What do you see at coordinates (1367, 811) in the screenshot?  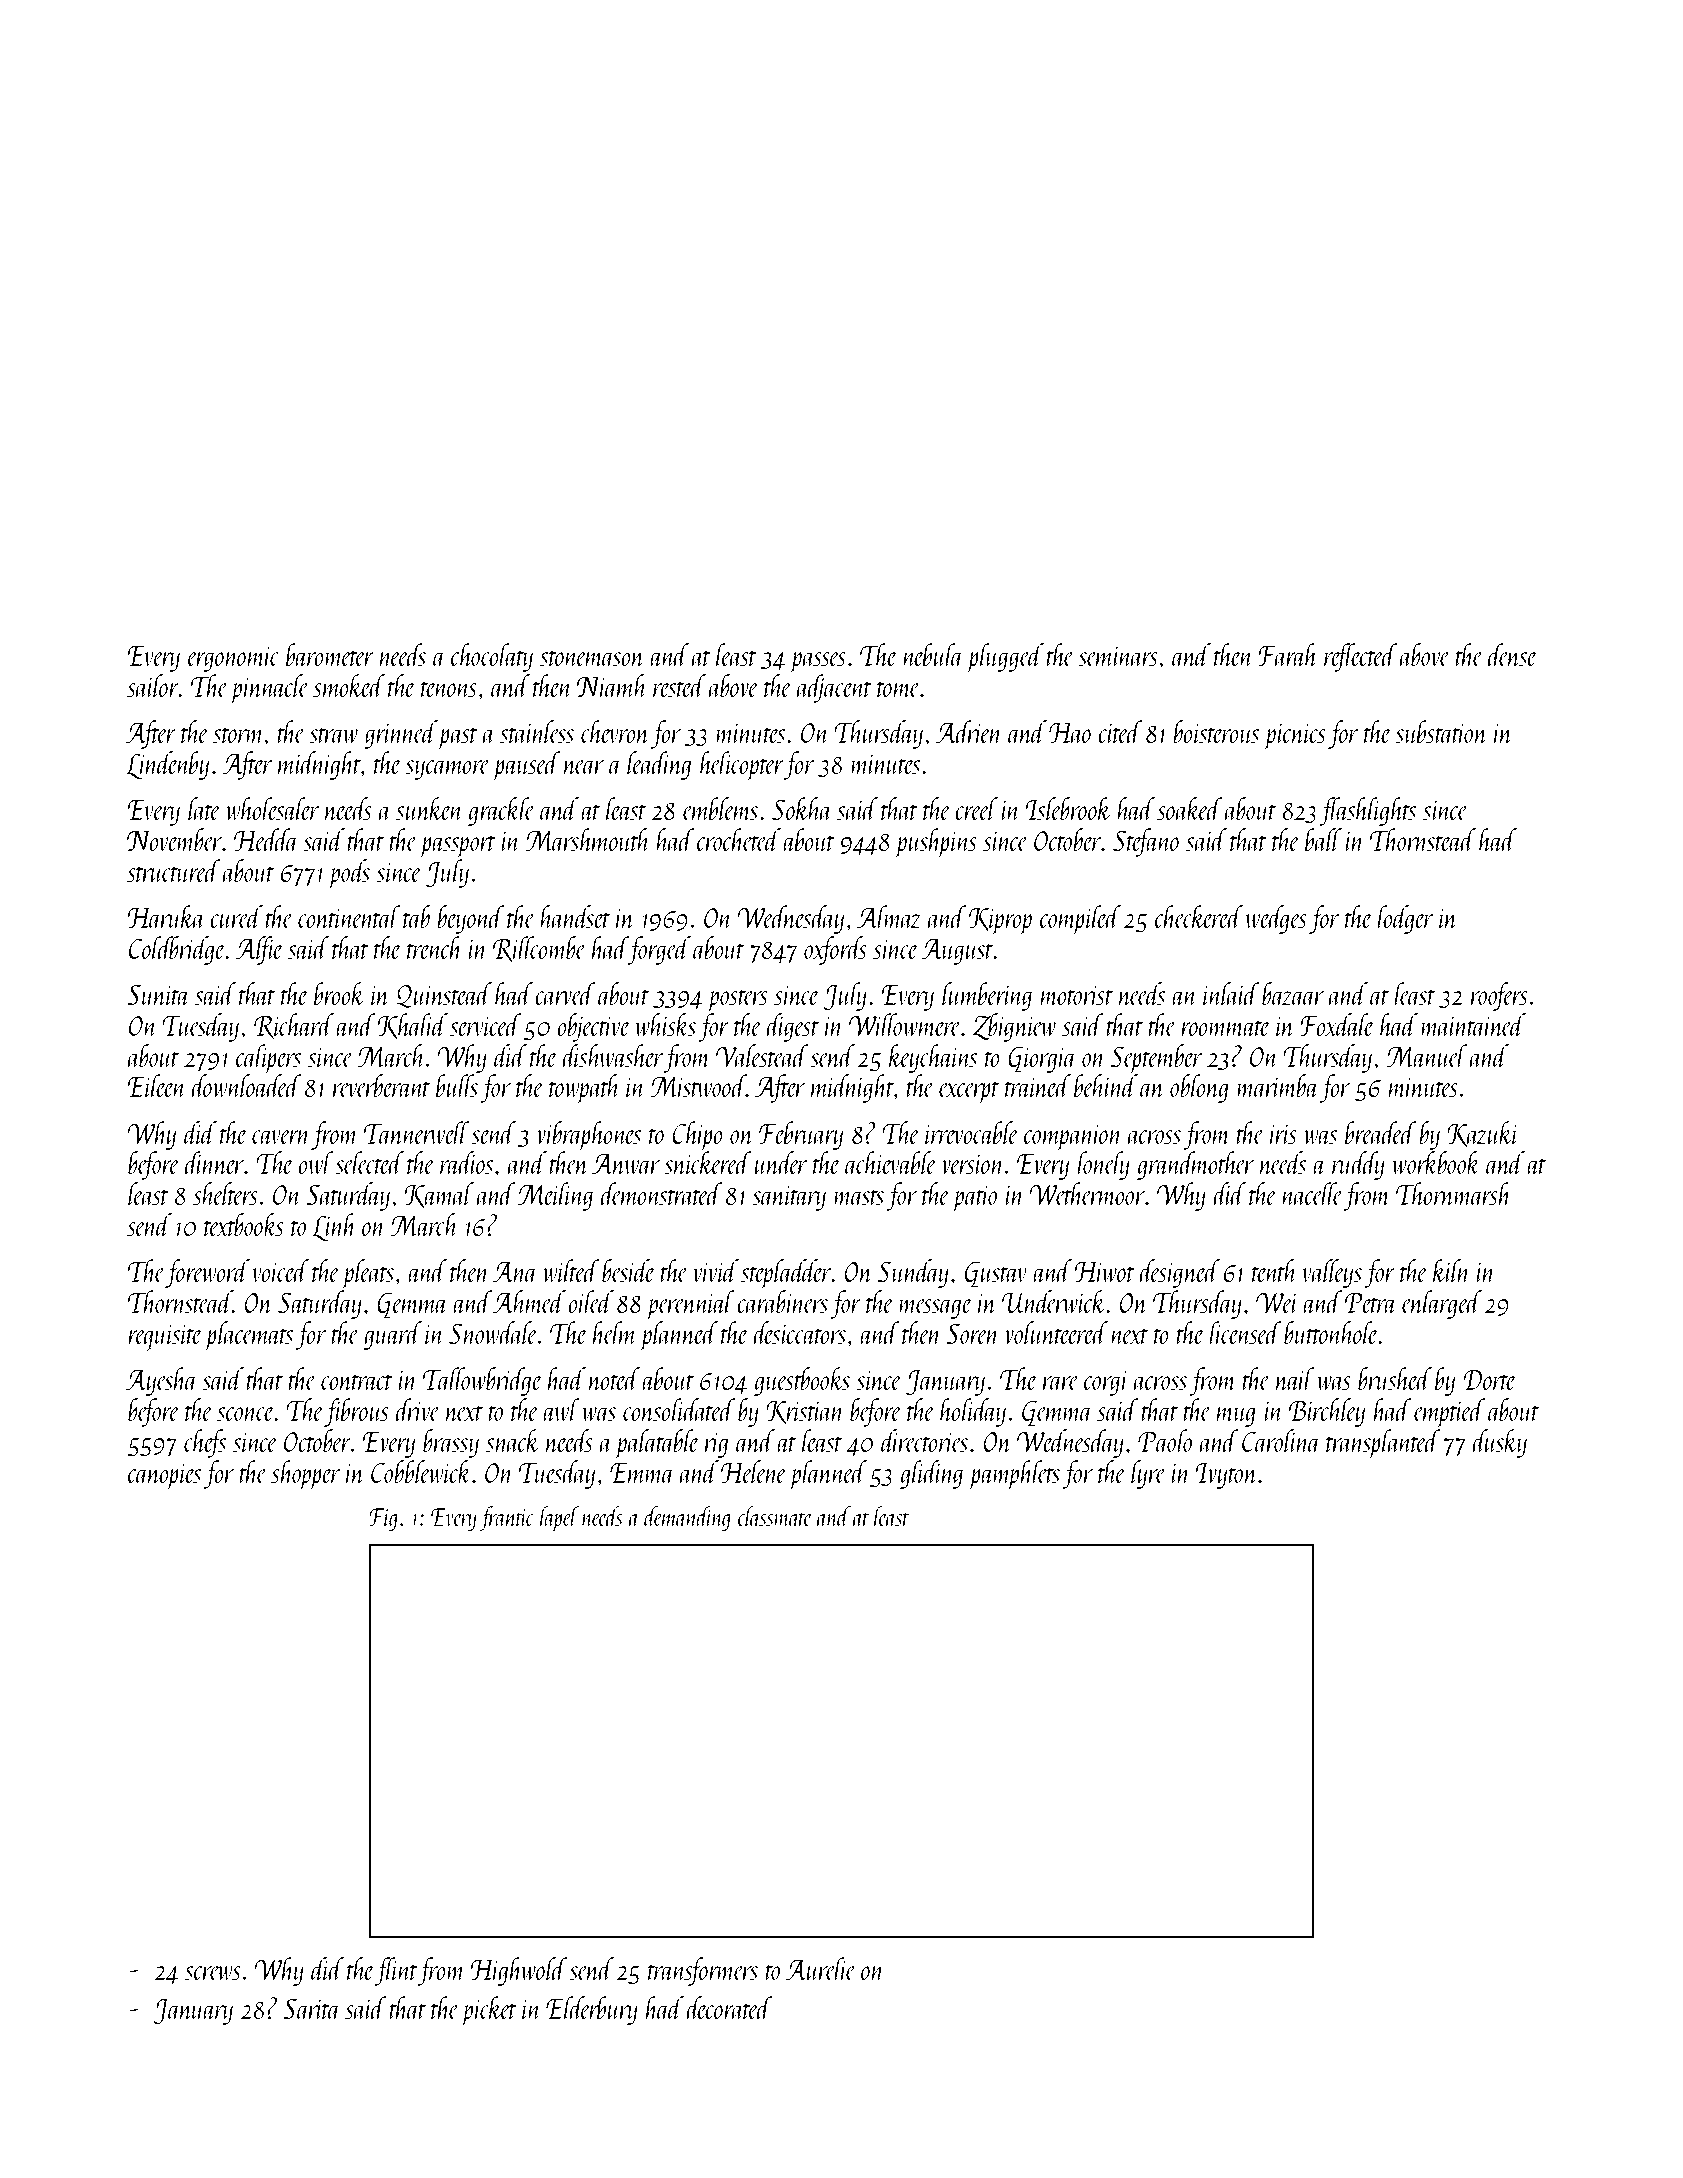 I see `flashlights` at bounding box center [1367, 811].
